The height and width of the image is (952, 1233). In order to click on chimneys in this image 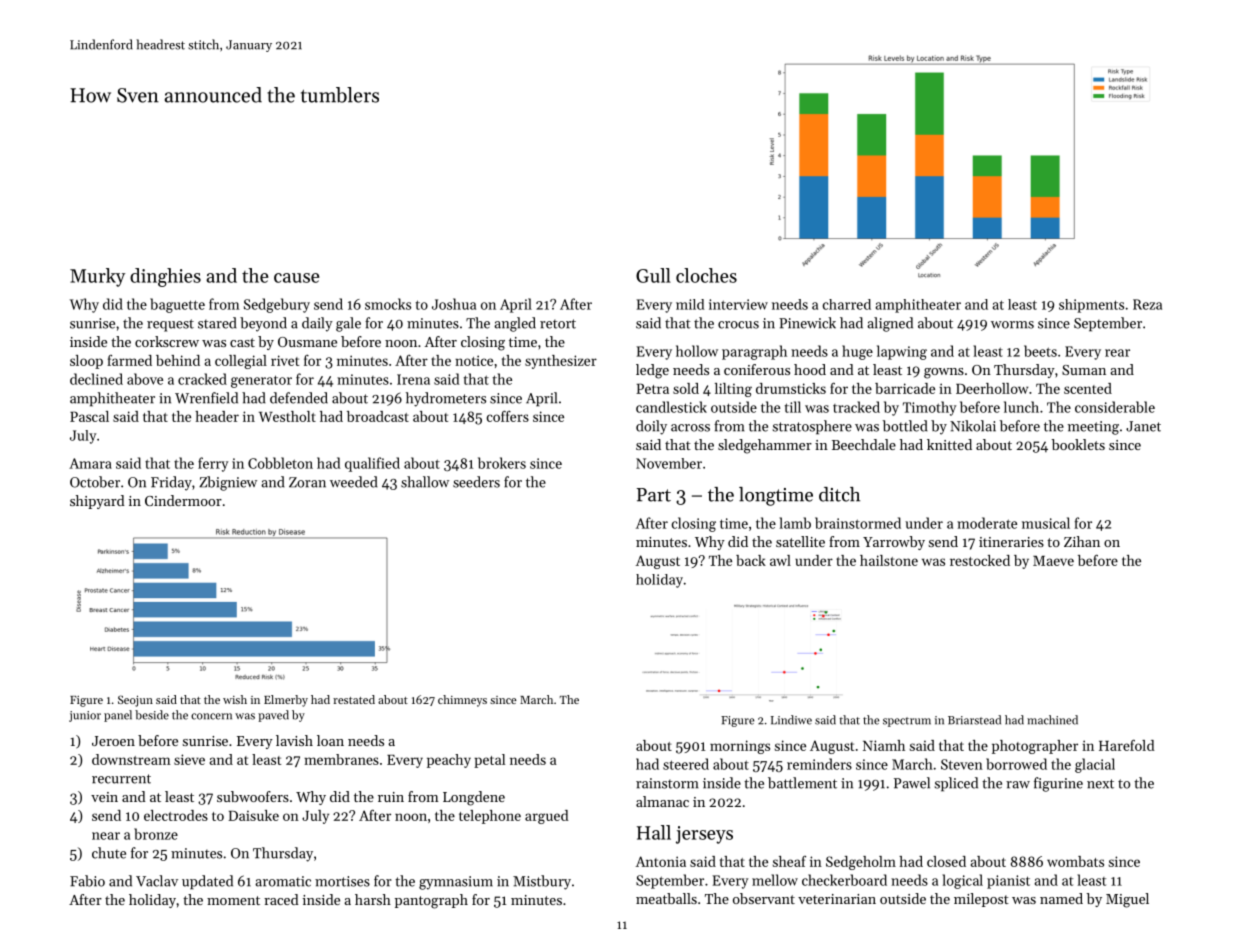, I will do `click(462, 701)`.
